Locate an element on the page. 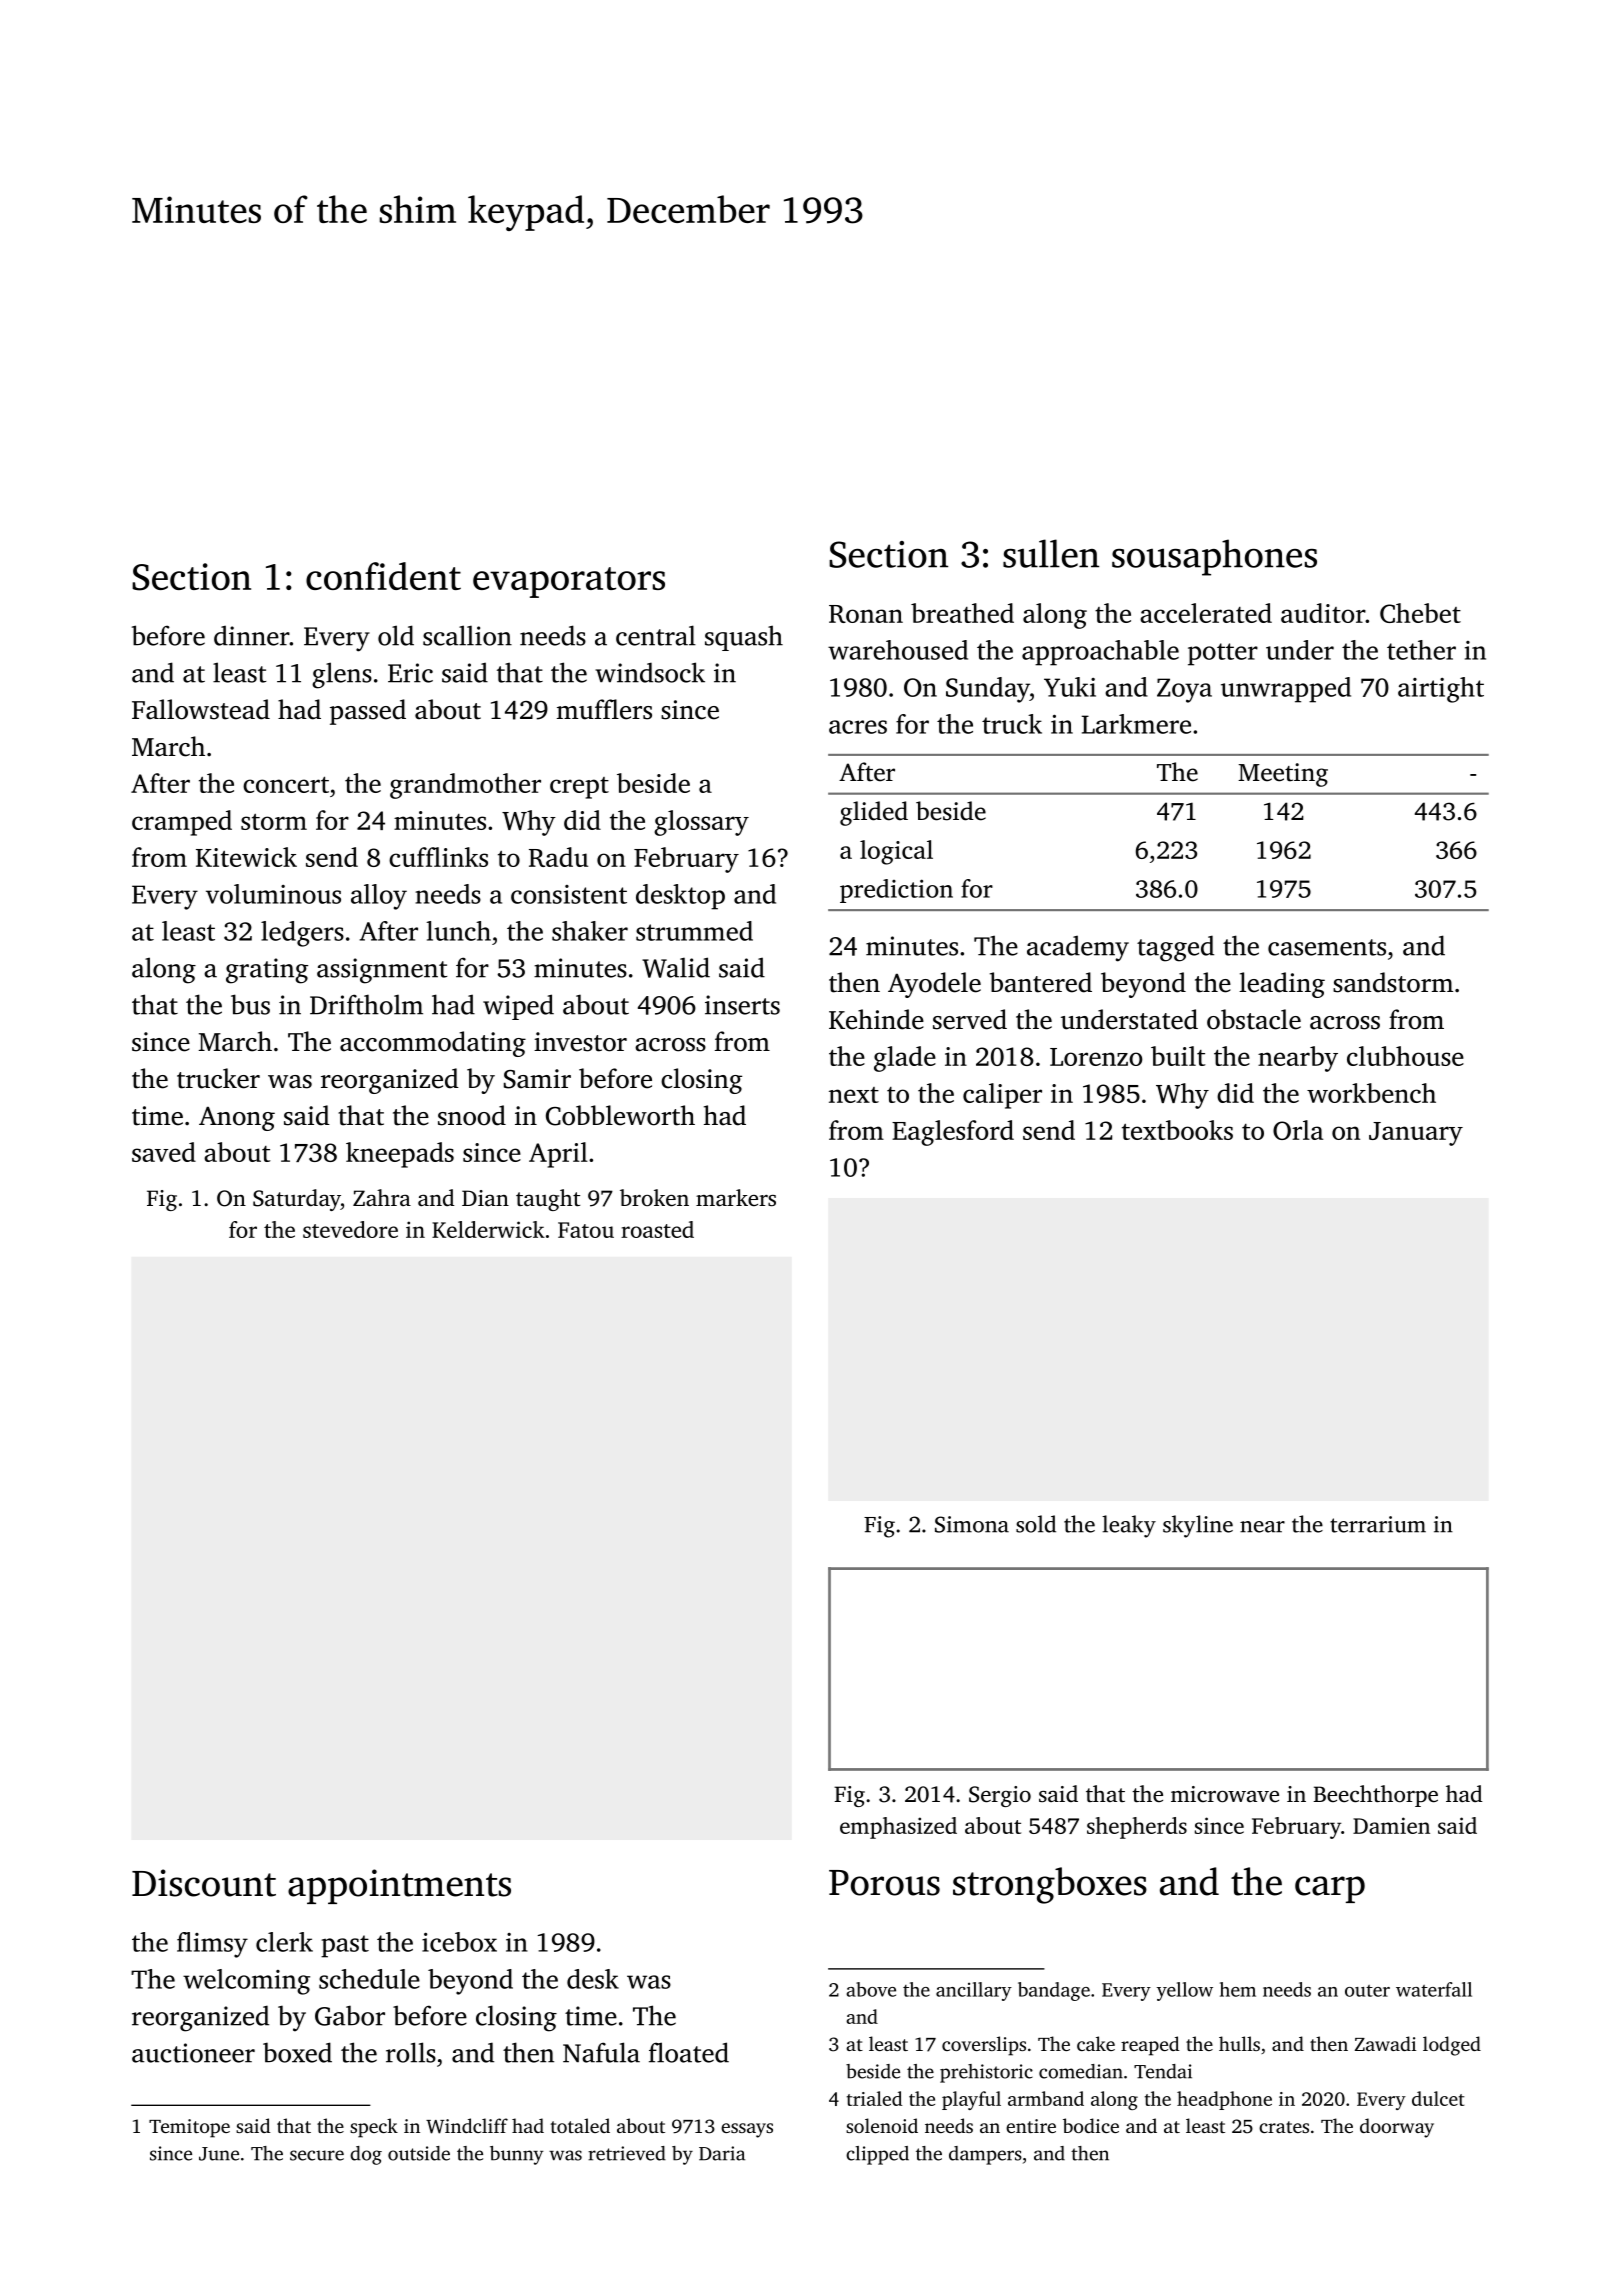 Image resolution: width=1620 pixels, height=2292 pixels. dog is located at coordinates (366, 2155).
